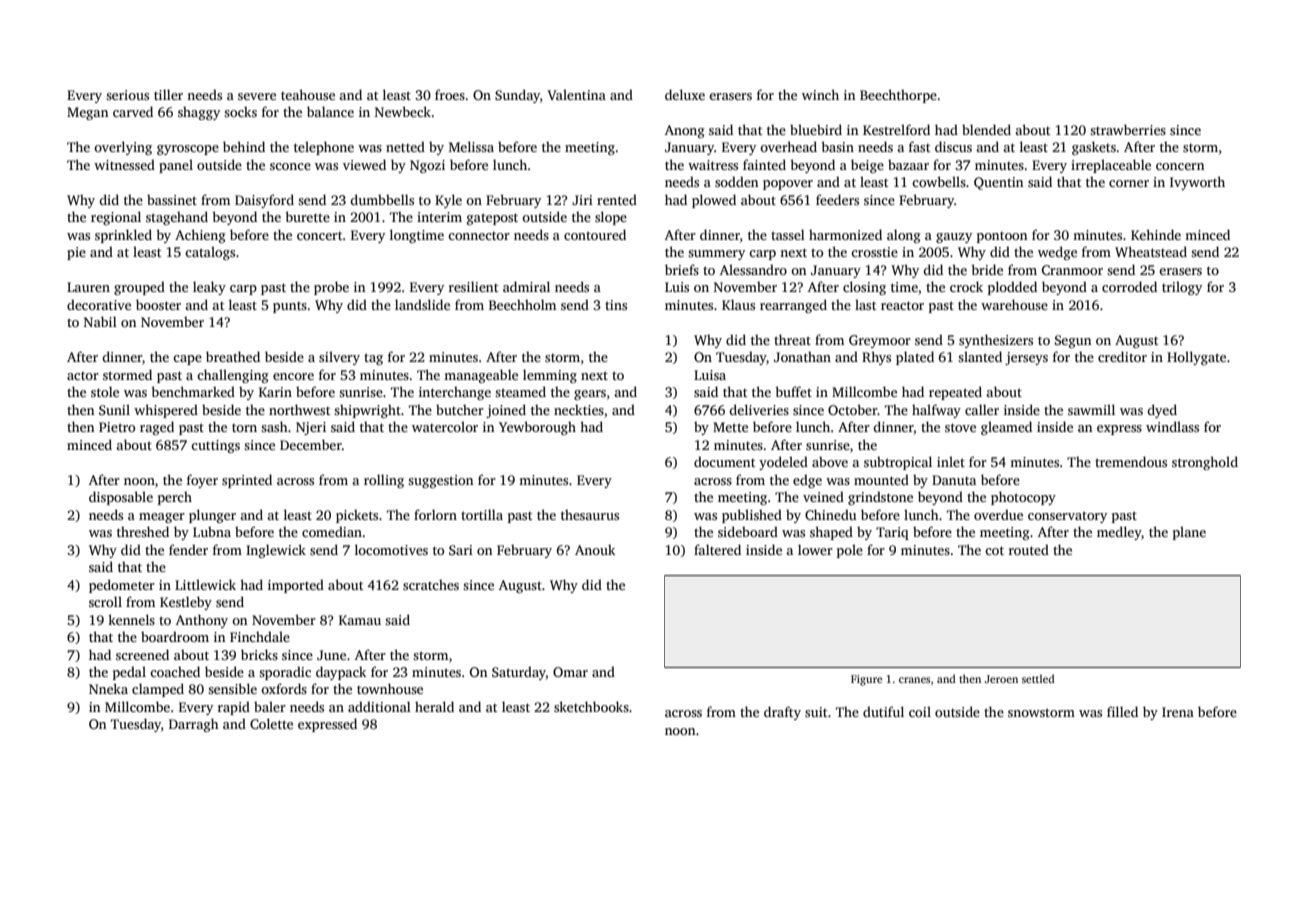 This screenshot has height=924, width=1308. I want to click on disposable, so click(121, 498).
